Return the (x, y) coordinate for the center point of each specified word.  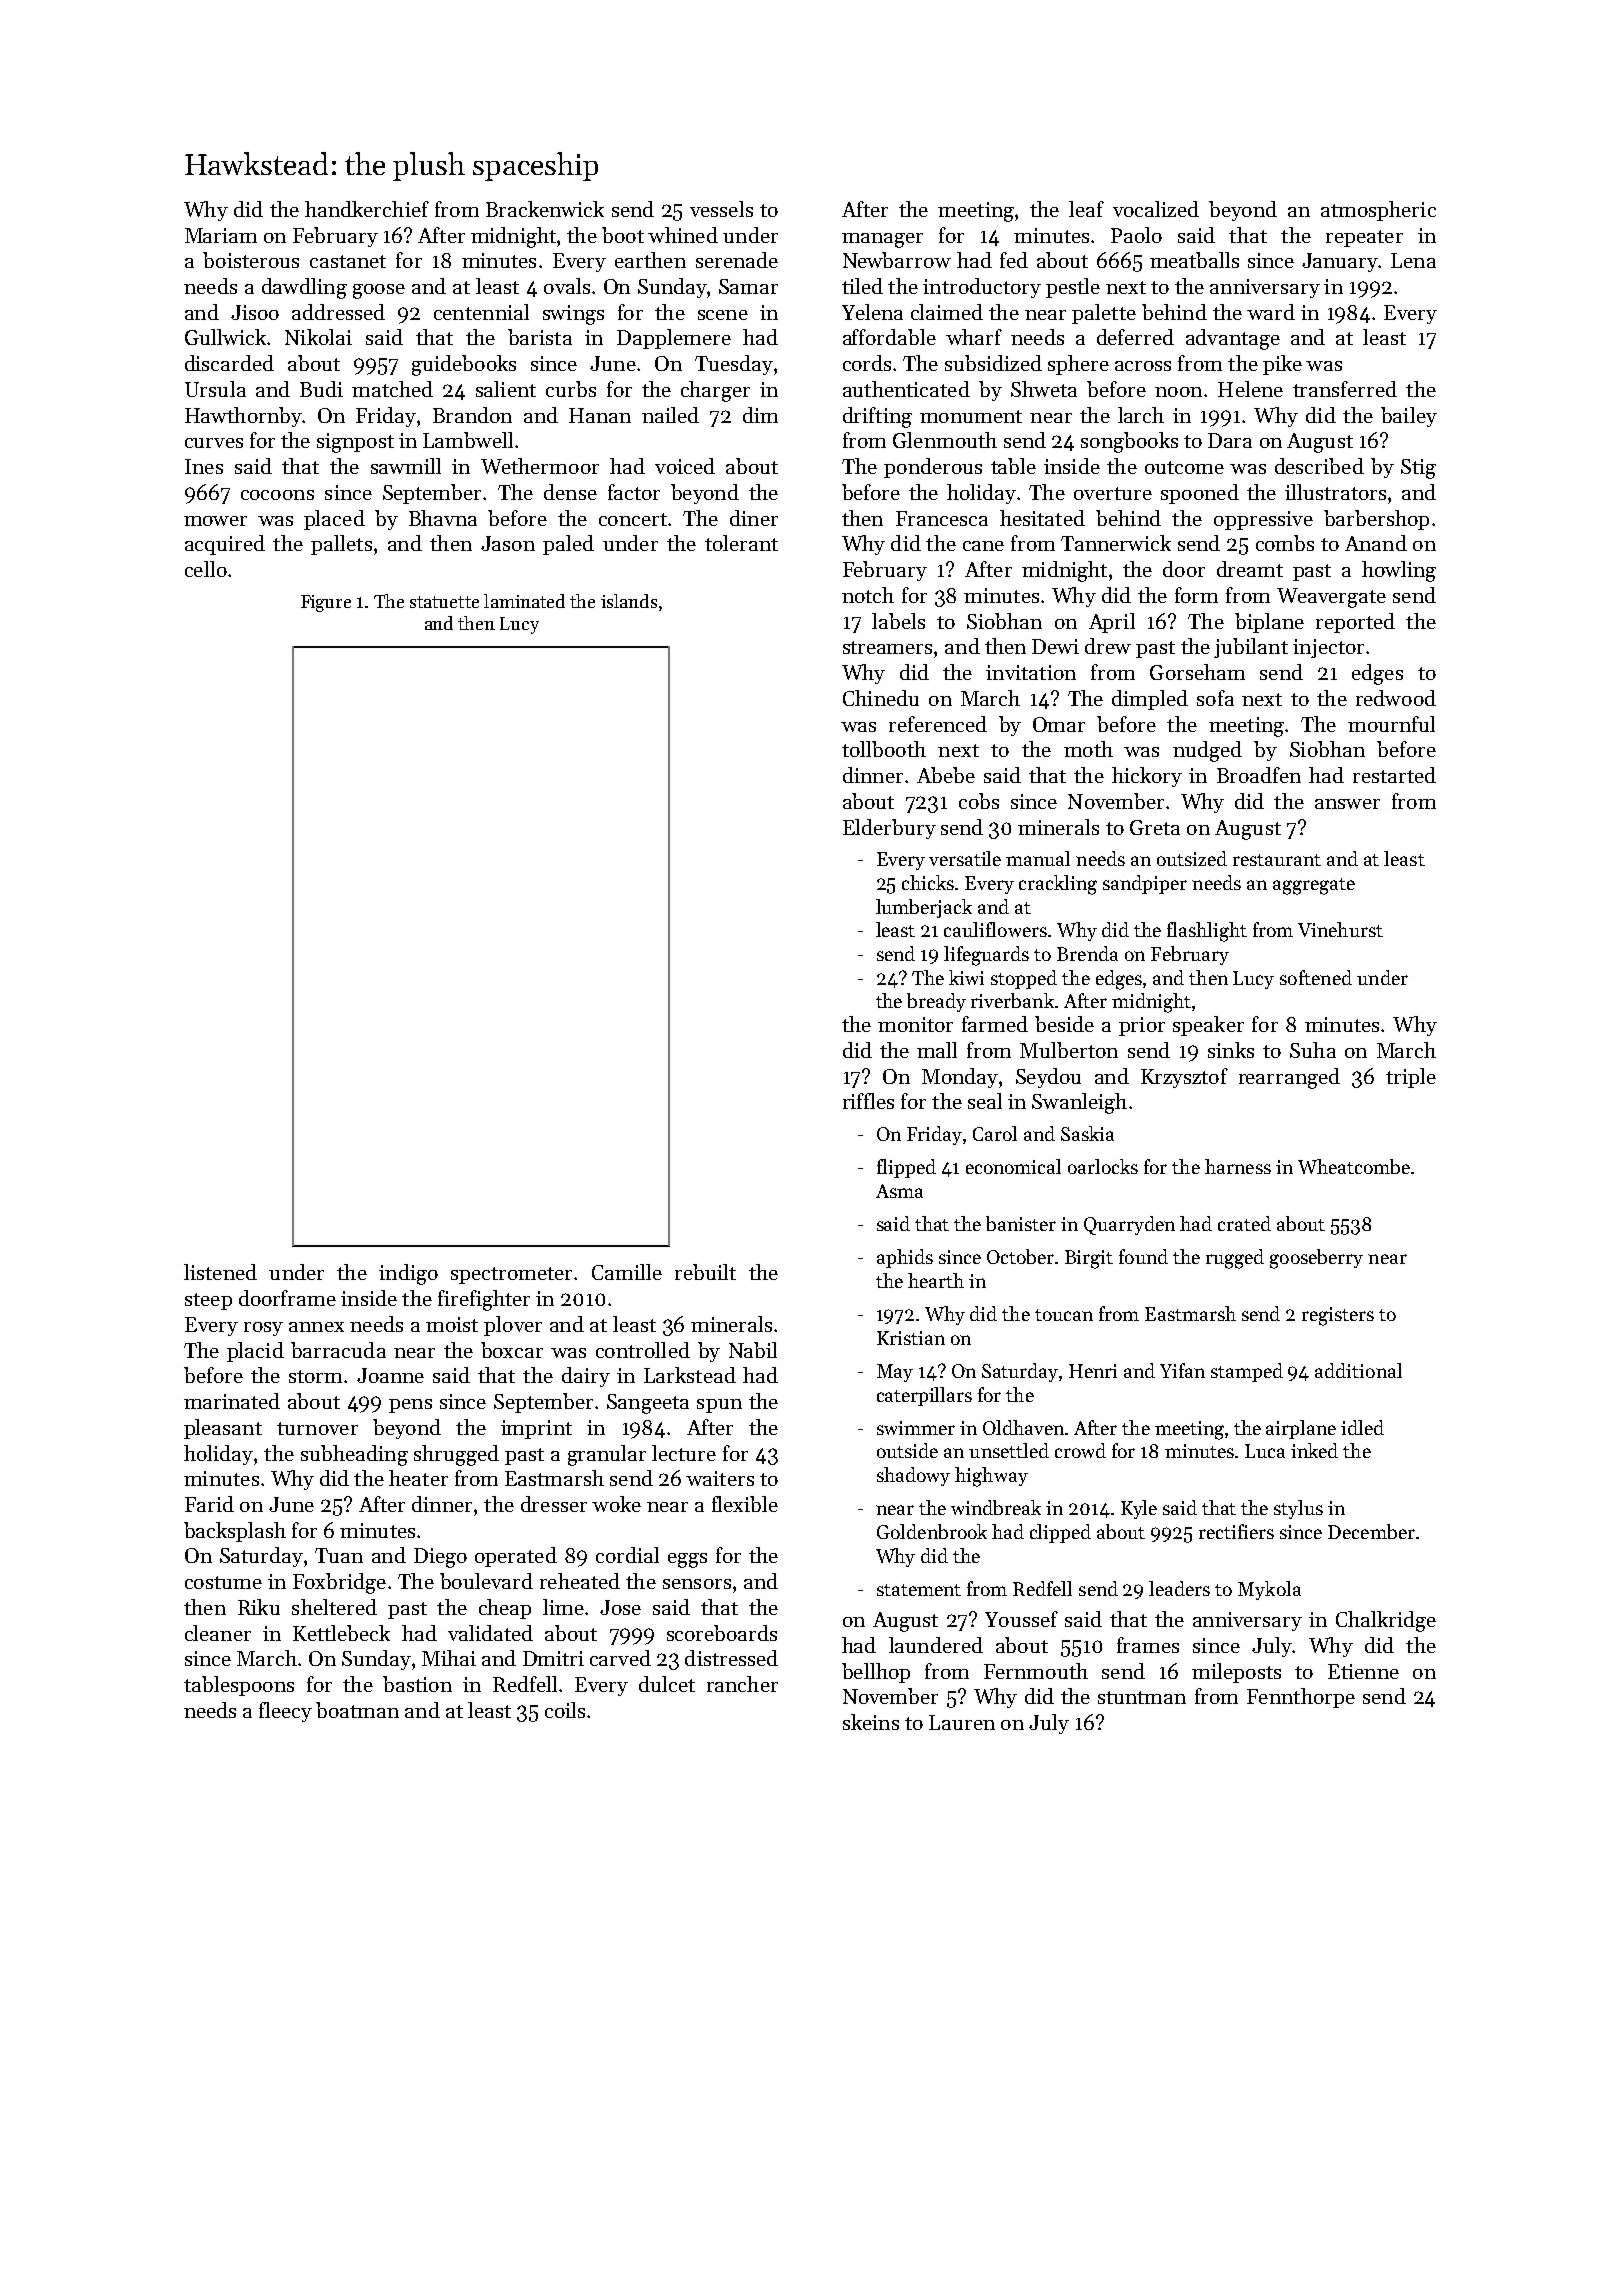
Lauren (962, 1722)
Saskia (1087, 1133)
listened (220, 1272)
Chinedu (881, 698)
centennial (481, 312)
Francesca (942, 518)
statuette (444, 602)
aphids (905, 1258)
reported (1355, 623)
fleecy (285, 1712)
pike (1282, 365)
